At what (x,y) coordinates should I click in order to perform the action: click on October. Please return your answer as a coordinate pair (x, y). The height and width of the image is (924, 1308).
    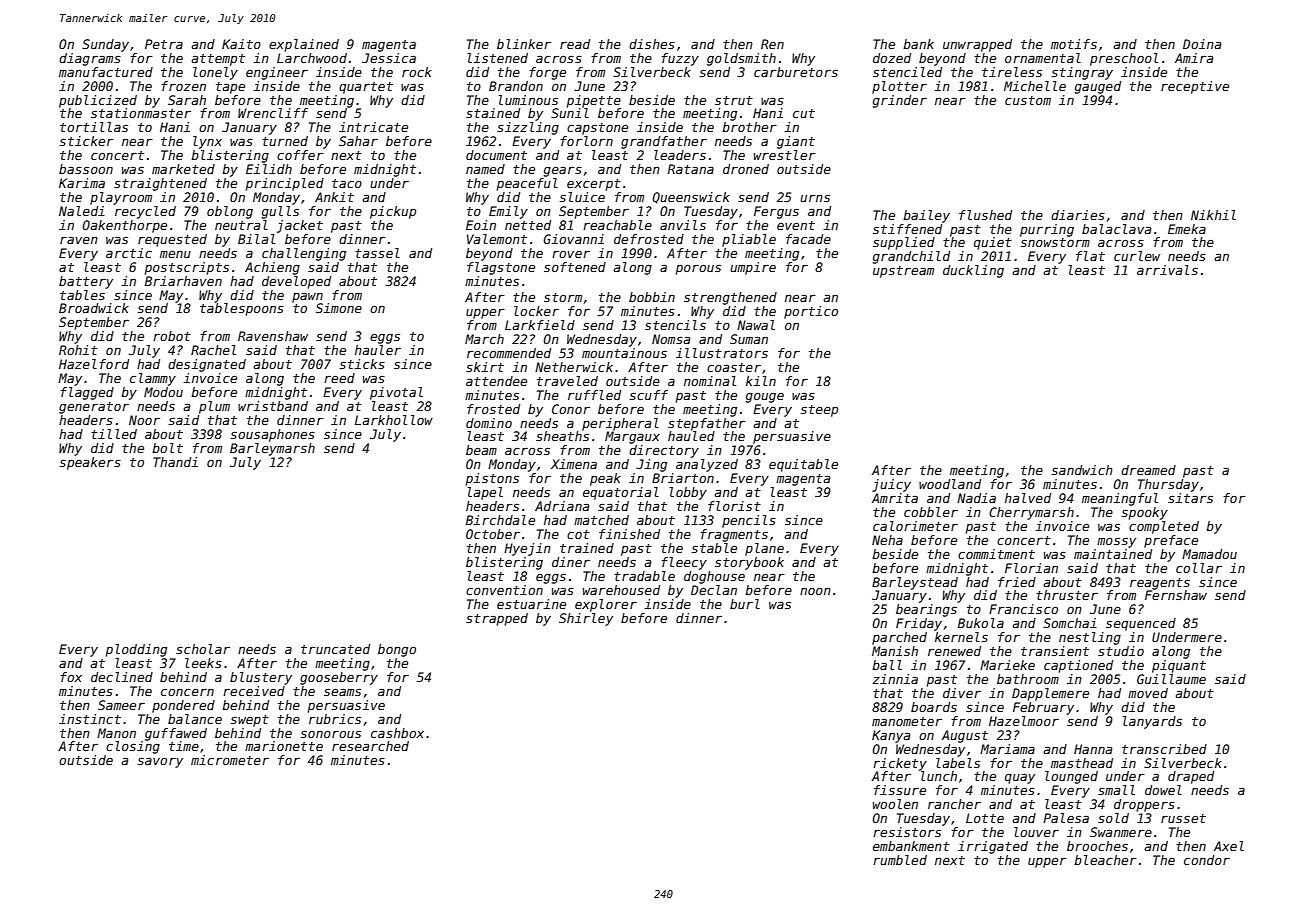
    Looking at the image, I should click on (493, 534).
